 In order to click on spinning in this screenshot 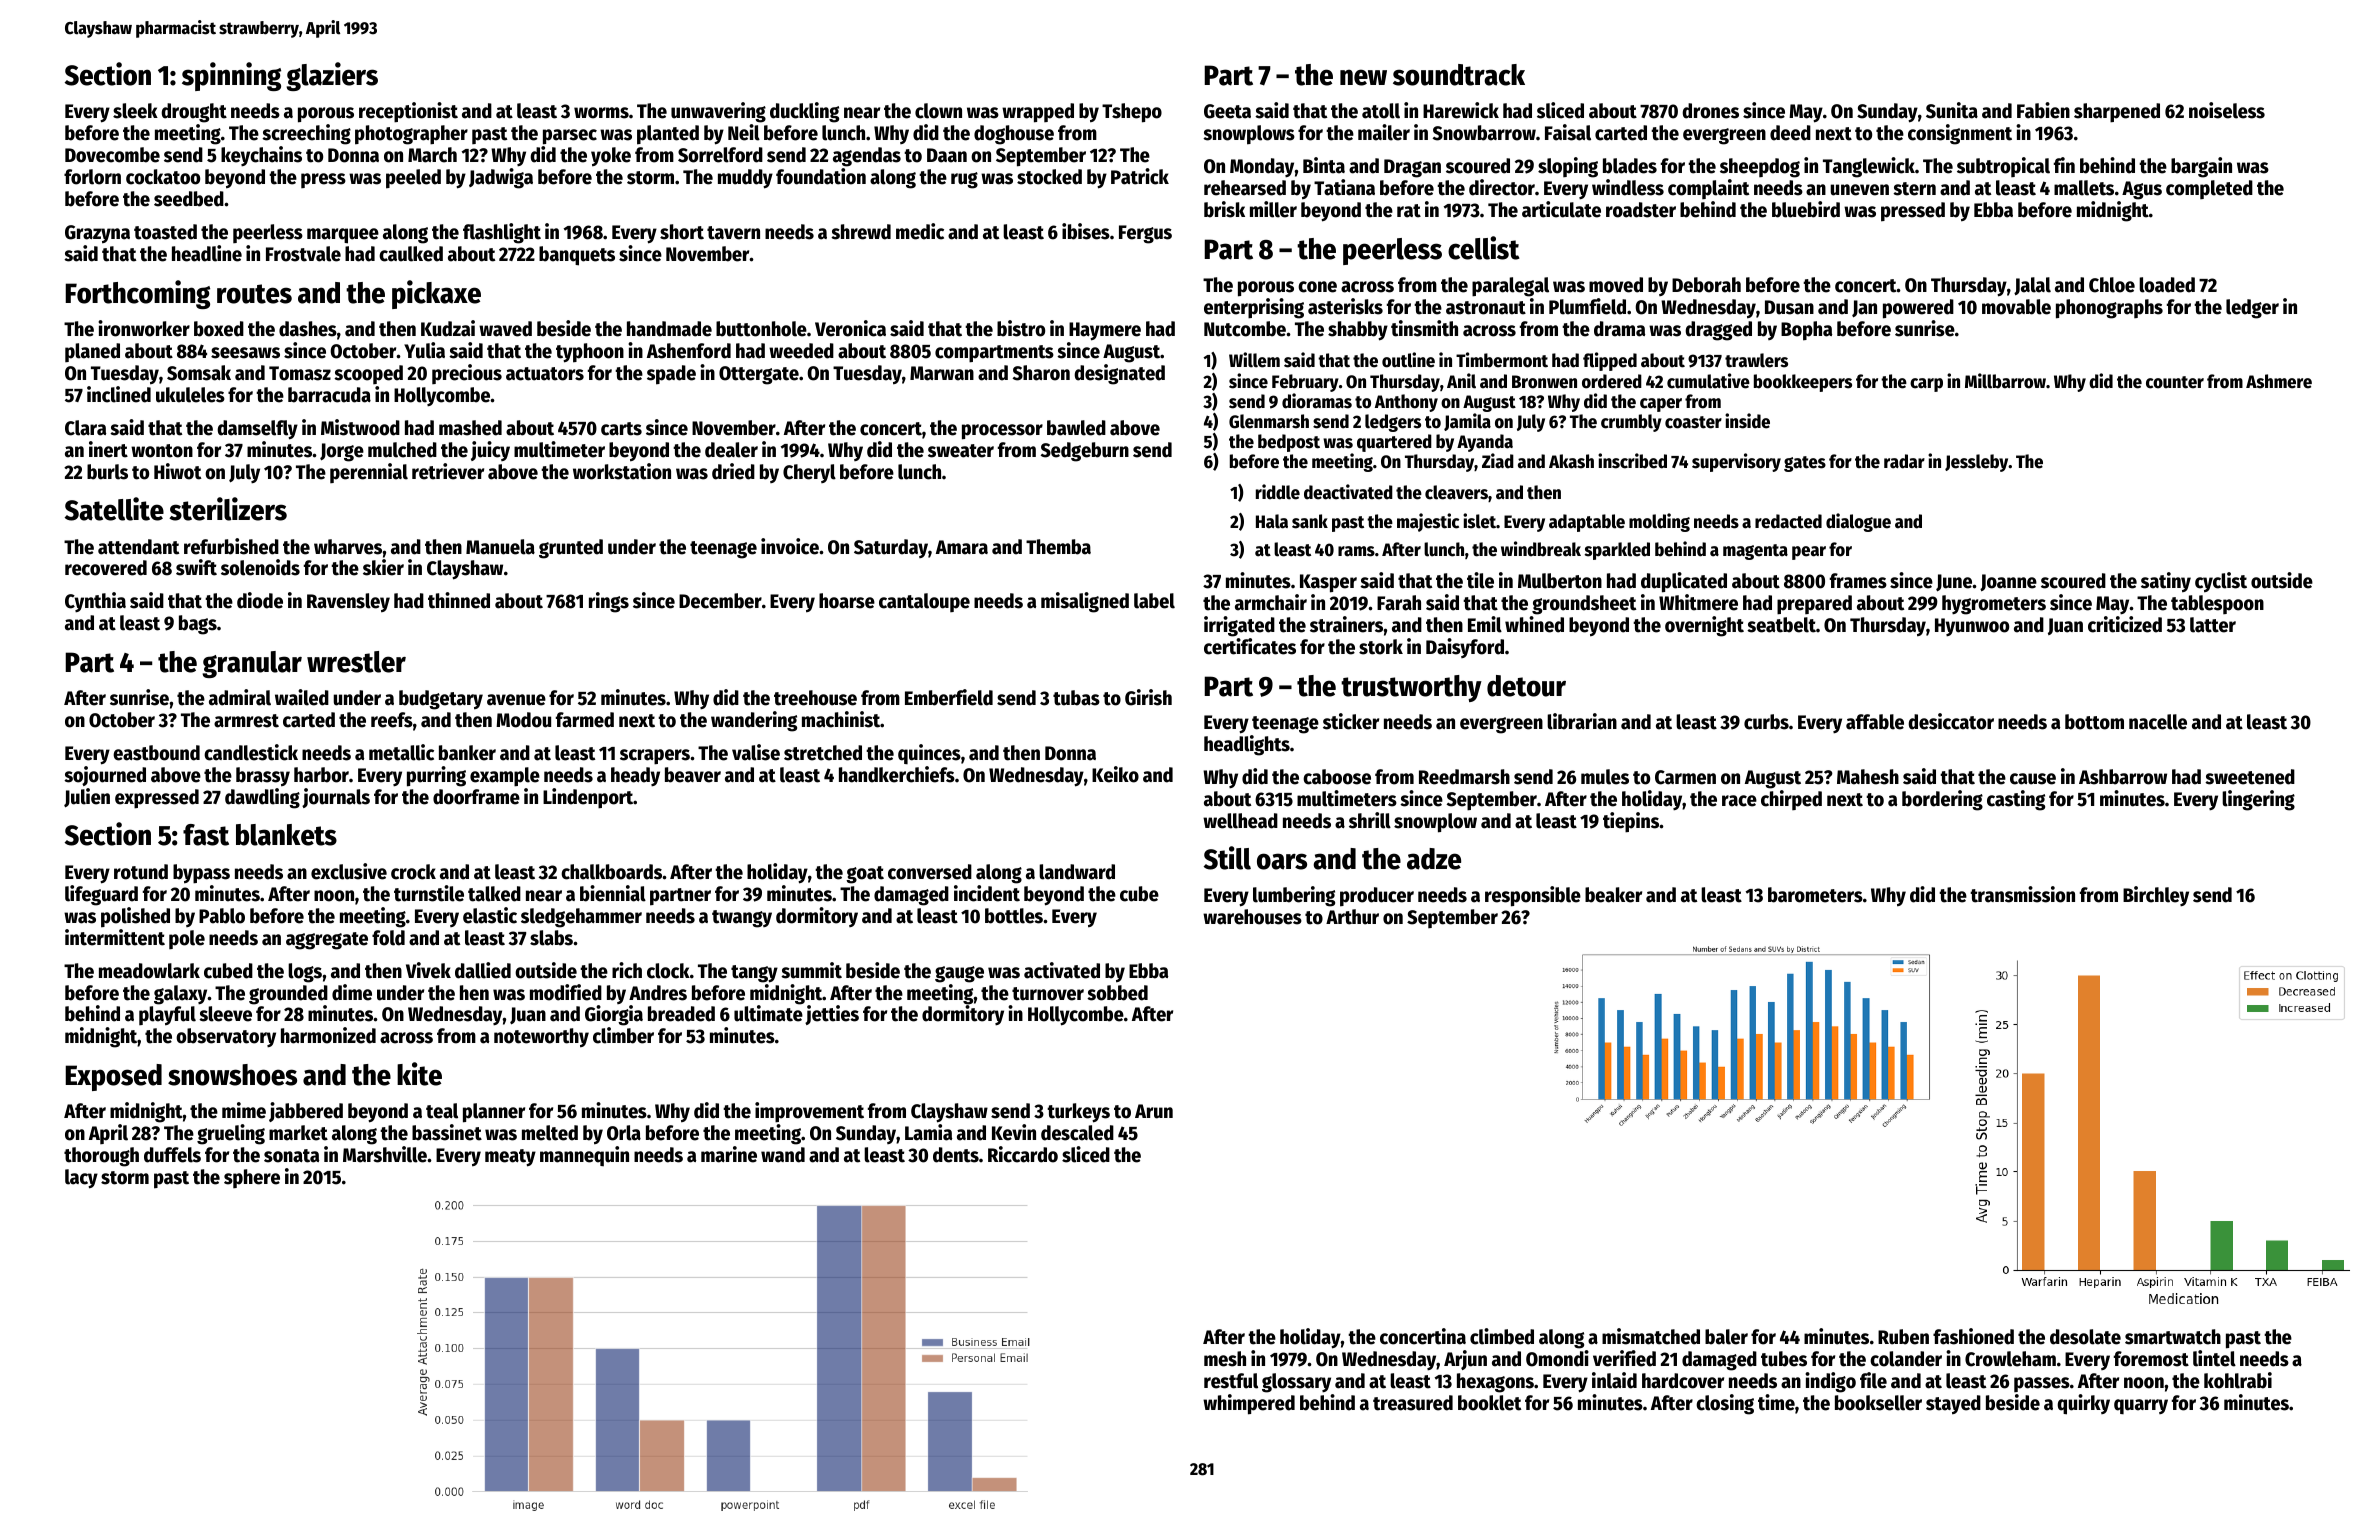, I will do `click(231, 76)`.
